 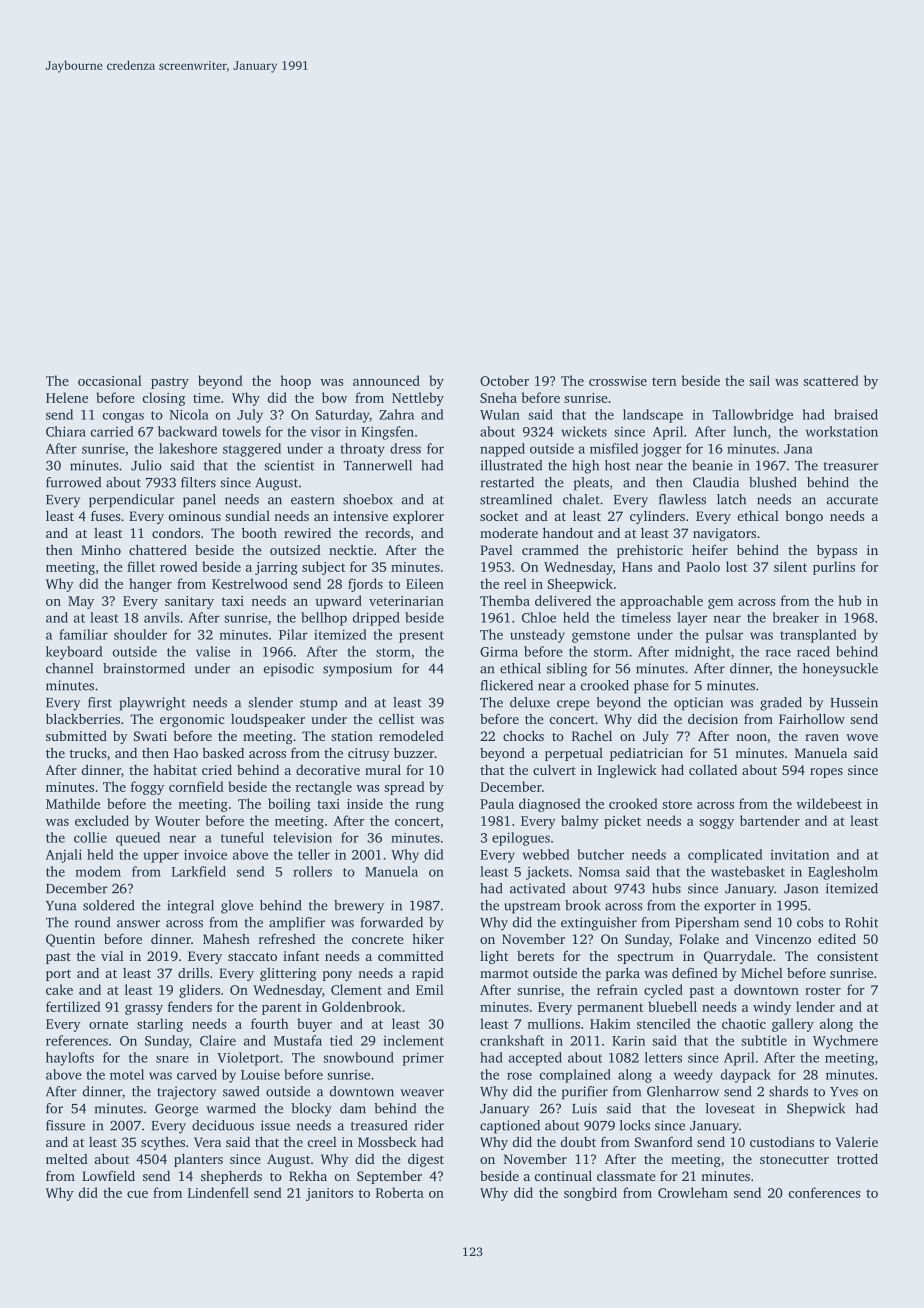 What do you see at coordinates (242, 837) in the screenshot?
I see `tuneful` at bounding box center [242, 837].
